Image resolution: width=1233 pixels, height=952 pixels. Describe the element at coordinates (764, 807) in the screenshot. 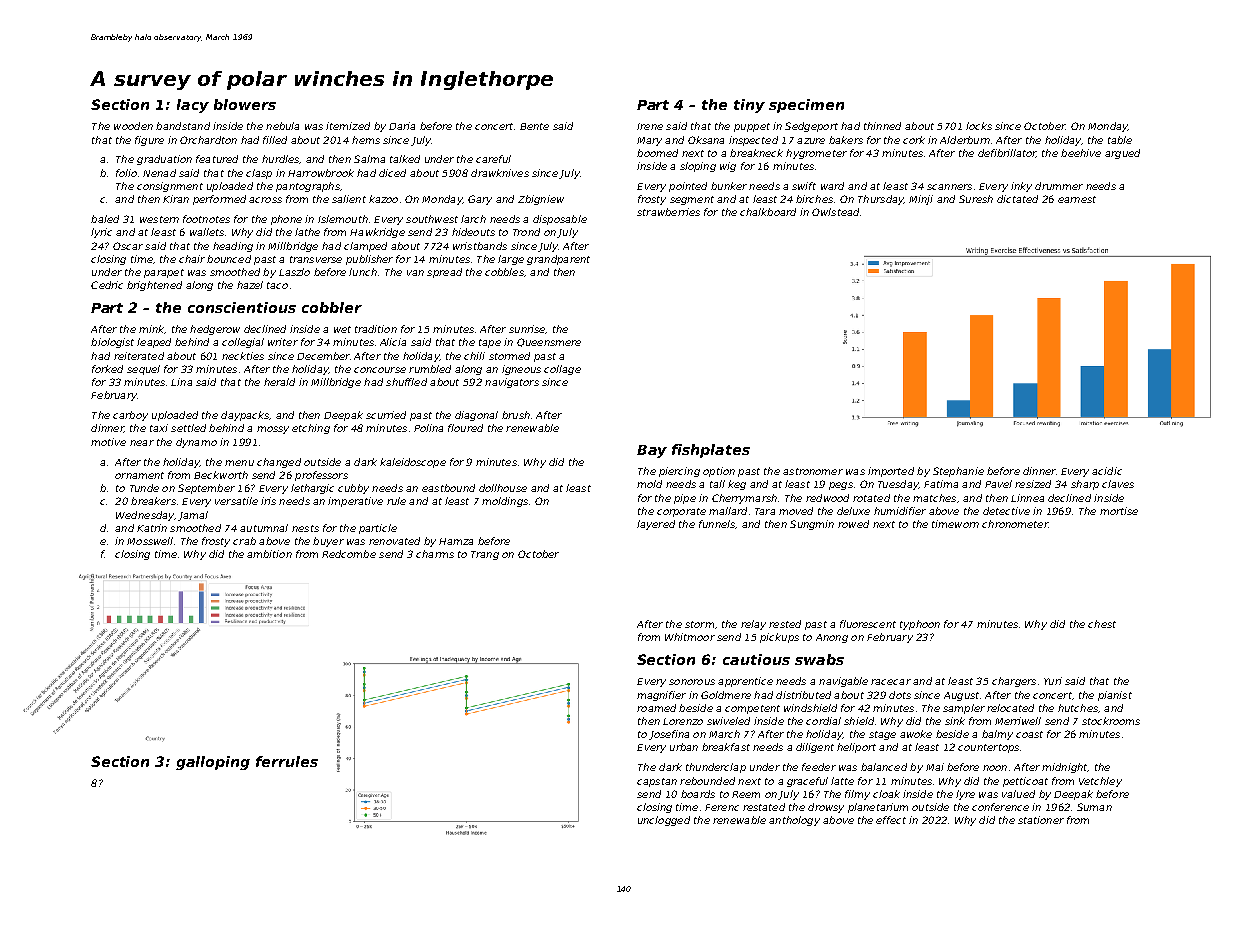

I see `restated` at that location.
